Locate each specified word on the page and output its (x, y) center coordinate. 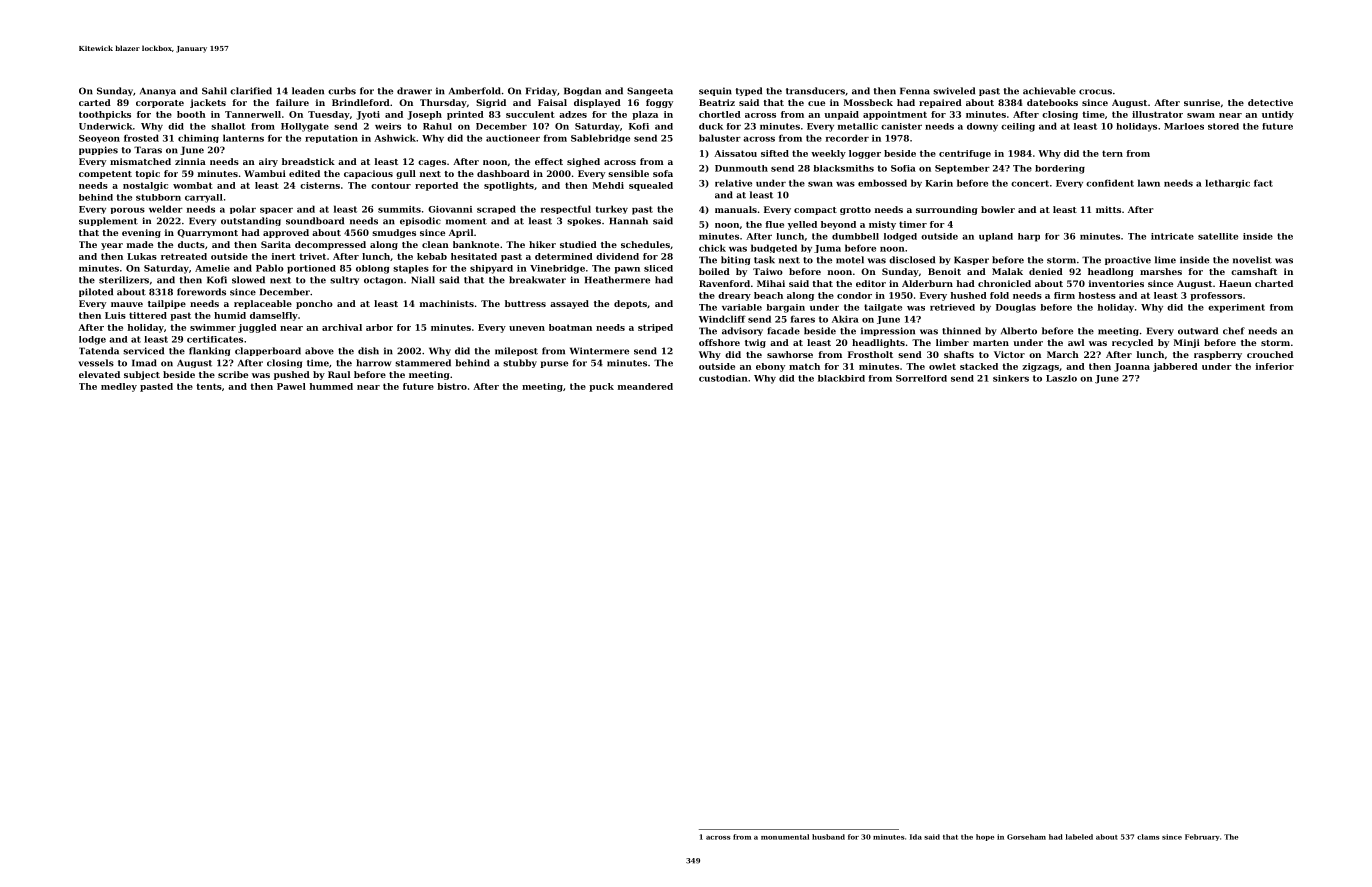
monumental (785, 837)
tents (209, 386)
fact (1263, 183)
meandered (645, 386)
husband (828, 837)
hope (985, 837)
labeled (1079, 837)
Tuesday (329, 115)
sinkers (1011, 378)
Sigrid (491, 103)
